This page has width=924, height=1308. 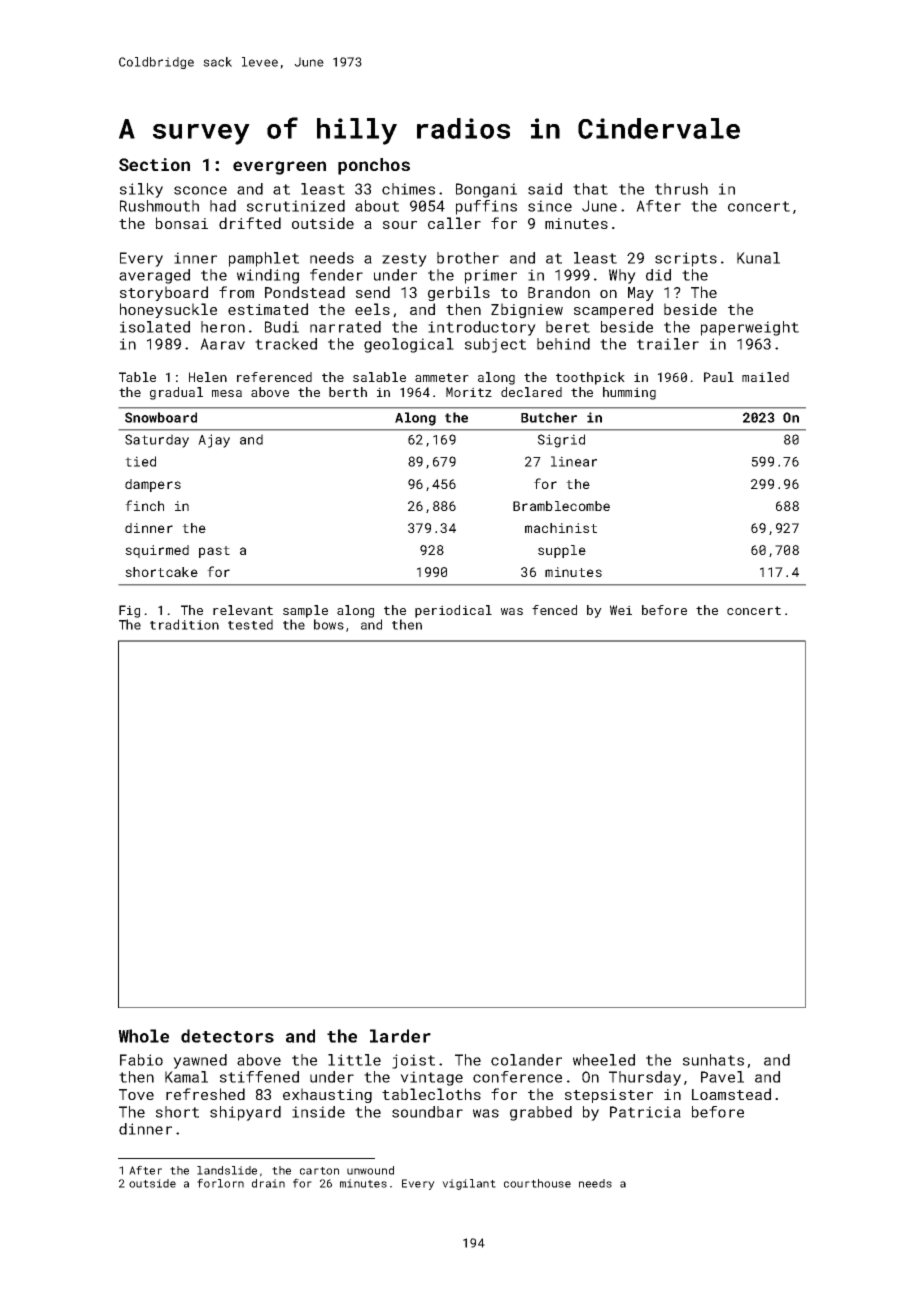 I want to click on mailed, so click(x=765, y=377).
